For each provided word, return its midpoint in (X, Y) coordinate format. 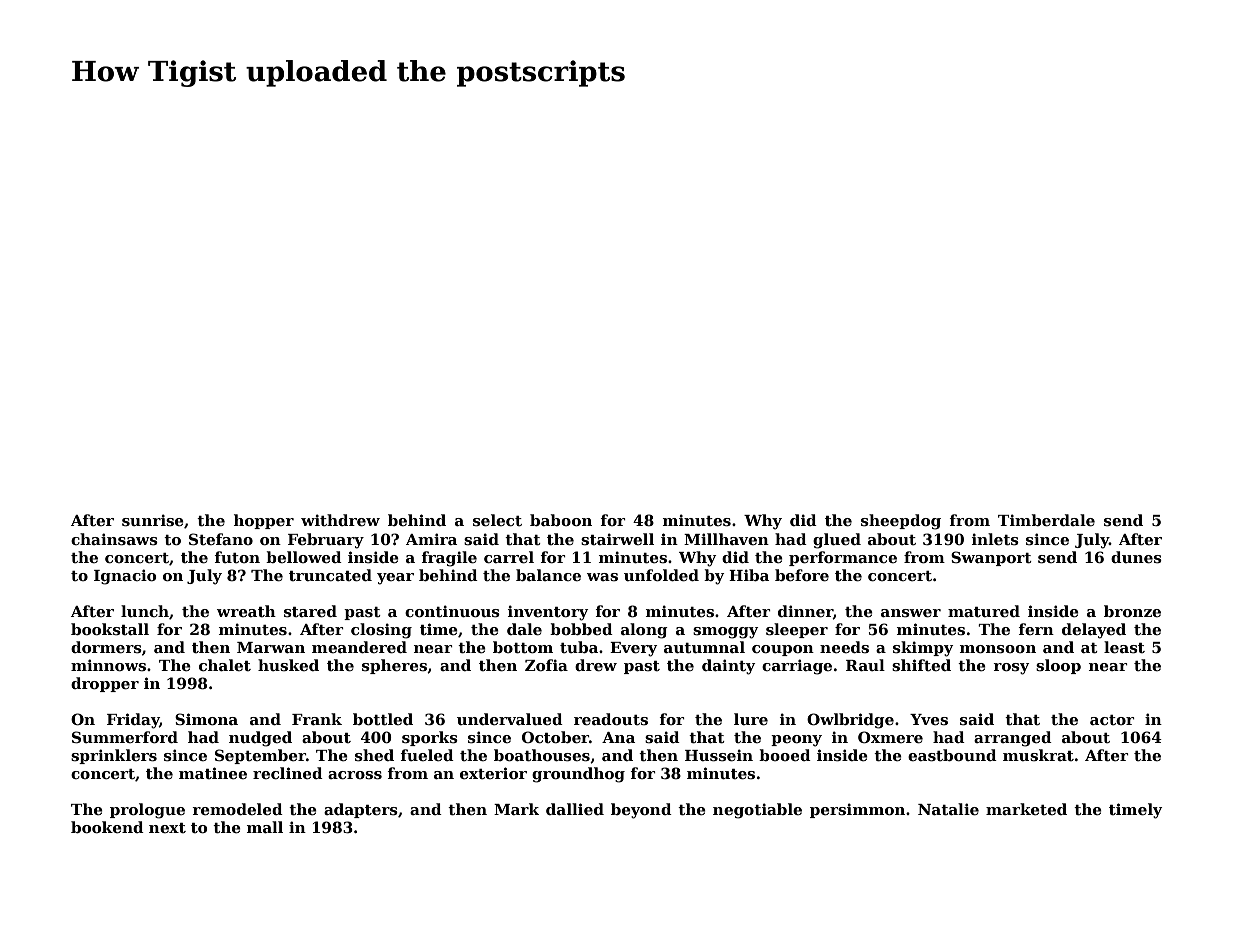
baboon (561, 520)
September (260, 756)
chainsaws (114, 539)
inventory (548, 613)
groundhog (578, 775)
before (802, 575)
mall (265, 827)
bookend (107, 827)
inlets (995, 539)
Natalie (948, 809)
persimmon (857, 810)
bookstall (110, 629)
